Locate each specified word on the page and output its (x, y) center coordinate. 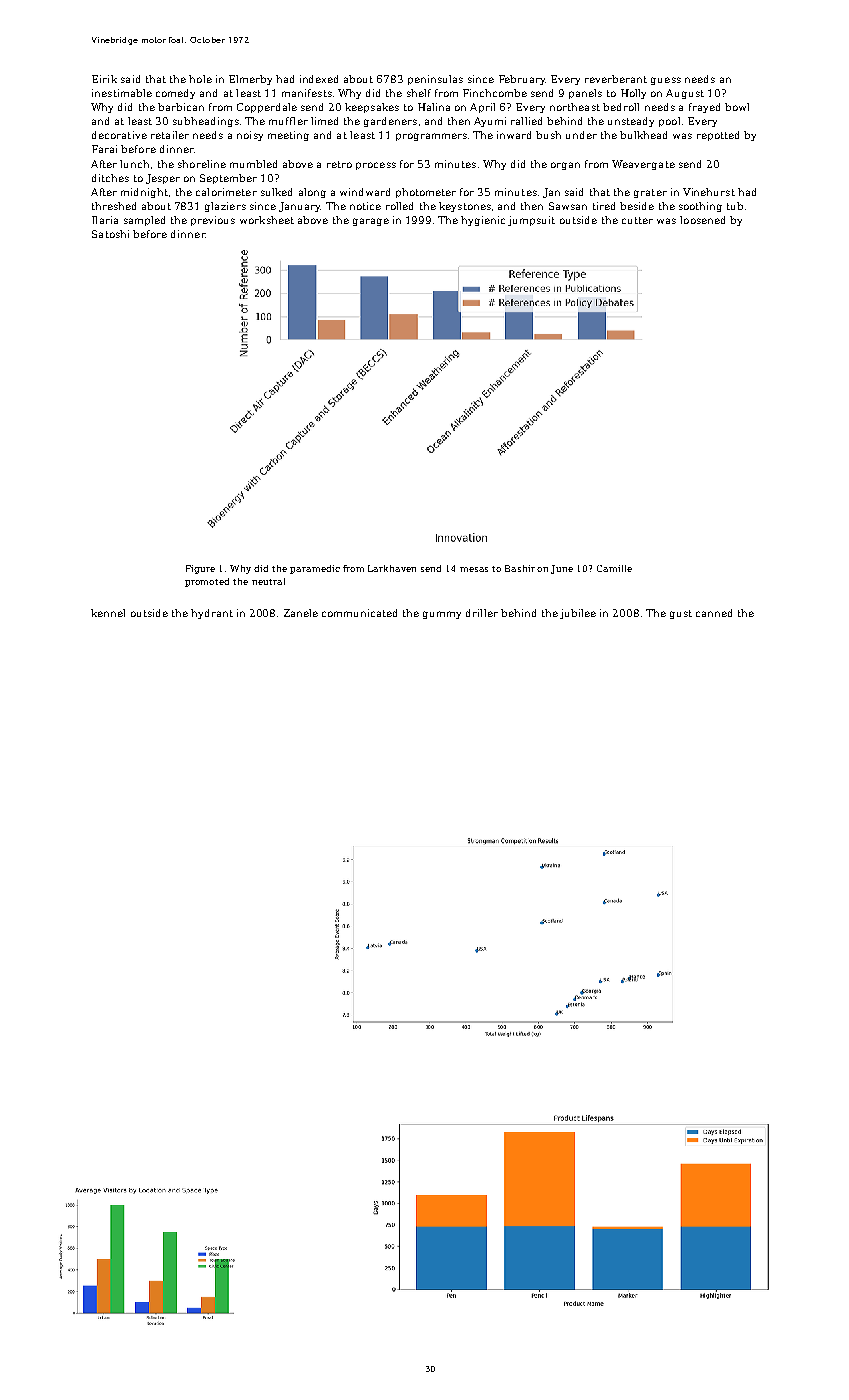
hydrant (212, 614)
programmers (431, 137)
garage (371, 222)
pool (669, 122)
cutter (637, 220)
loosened (702, 220)
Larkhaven (392, 568)
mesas (474, 569)
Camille (614, 568)
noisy (250, 136)
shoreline (202, 164)
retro (339, 164)
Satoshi (110, 234)
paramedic (315, 569)
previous (213, 221)
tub (735, 206)
